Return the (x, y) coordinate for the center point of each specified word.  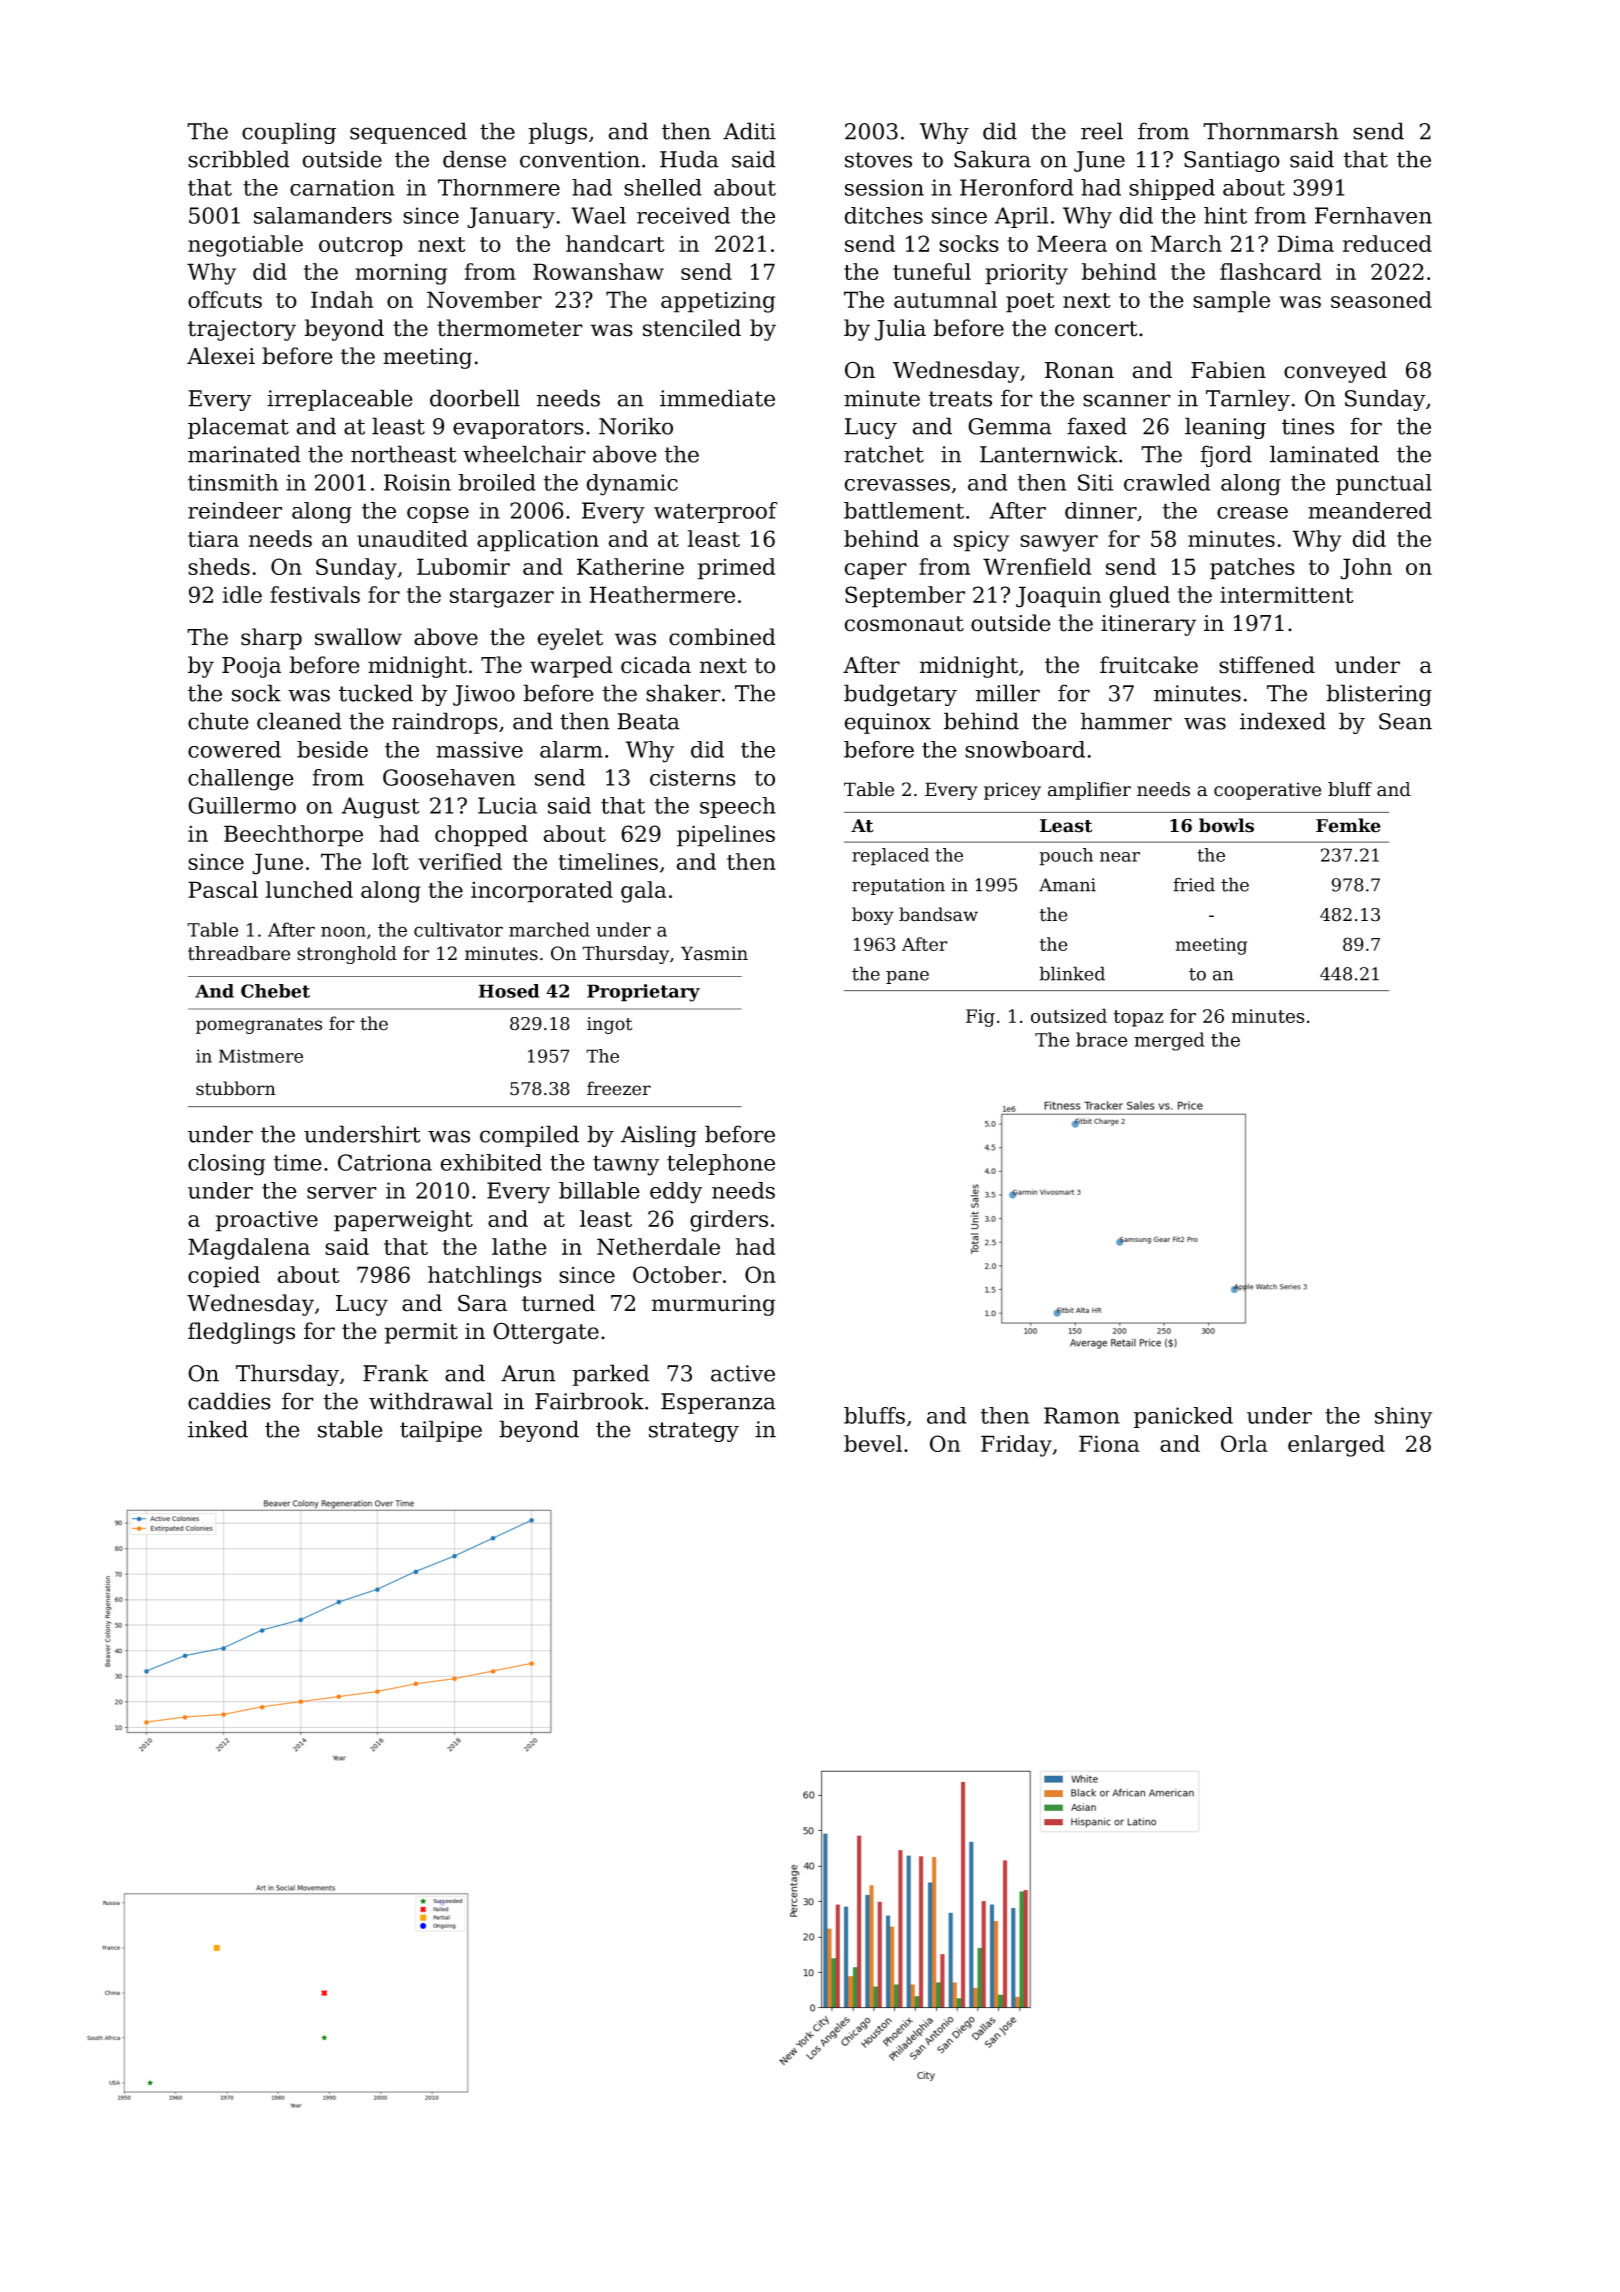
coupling (289, 133)
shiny (1403, 1418)
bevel (873, 1443)
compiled (529, 1136)
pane (907, 977)
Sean (1405, 721)
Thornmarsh (1271, 131)
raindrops (445, 723)
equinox (887, 723)
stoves (878, 160)
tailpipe (441, 1431)
